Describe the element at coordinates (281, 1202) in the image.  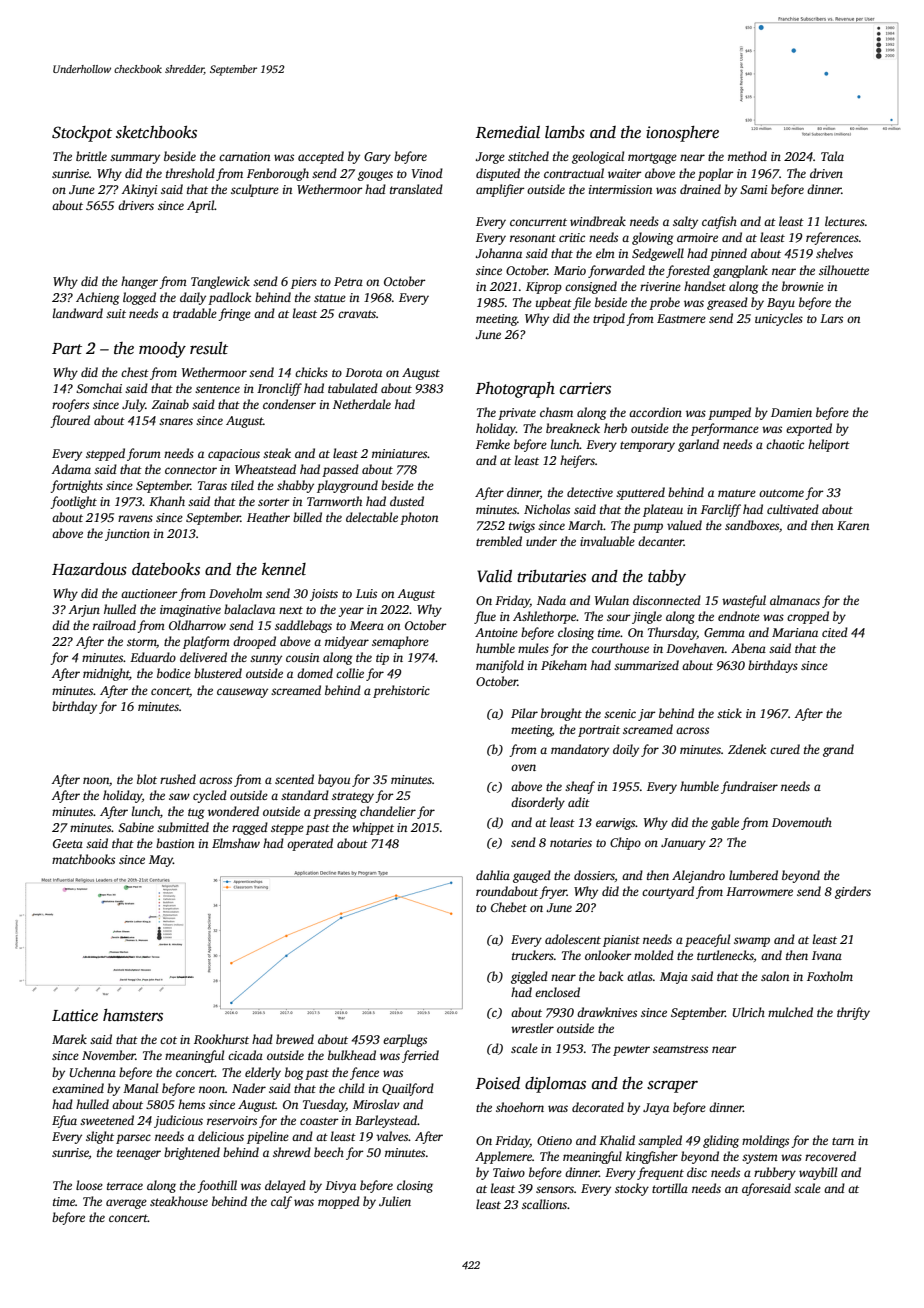
I see `calf` at that location.
